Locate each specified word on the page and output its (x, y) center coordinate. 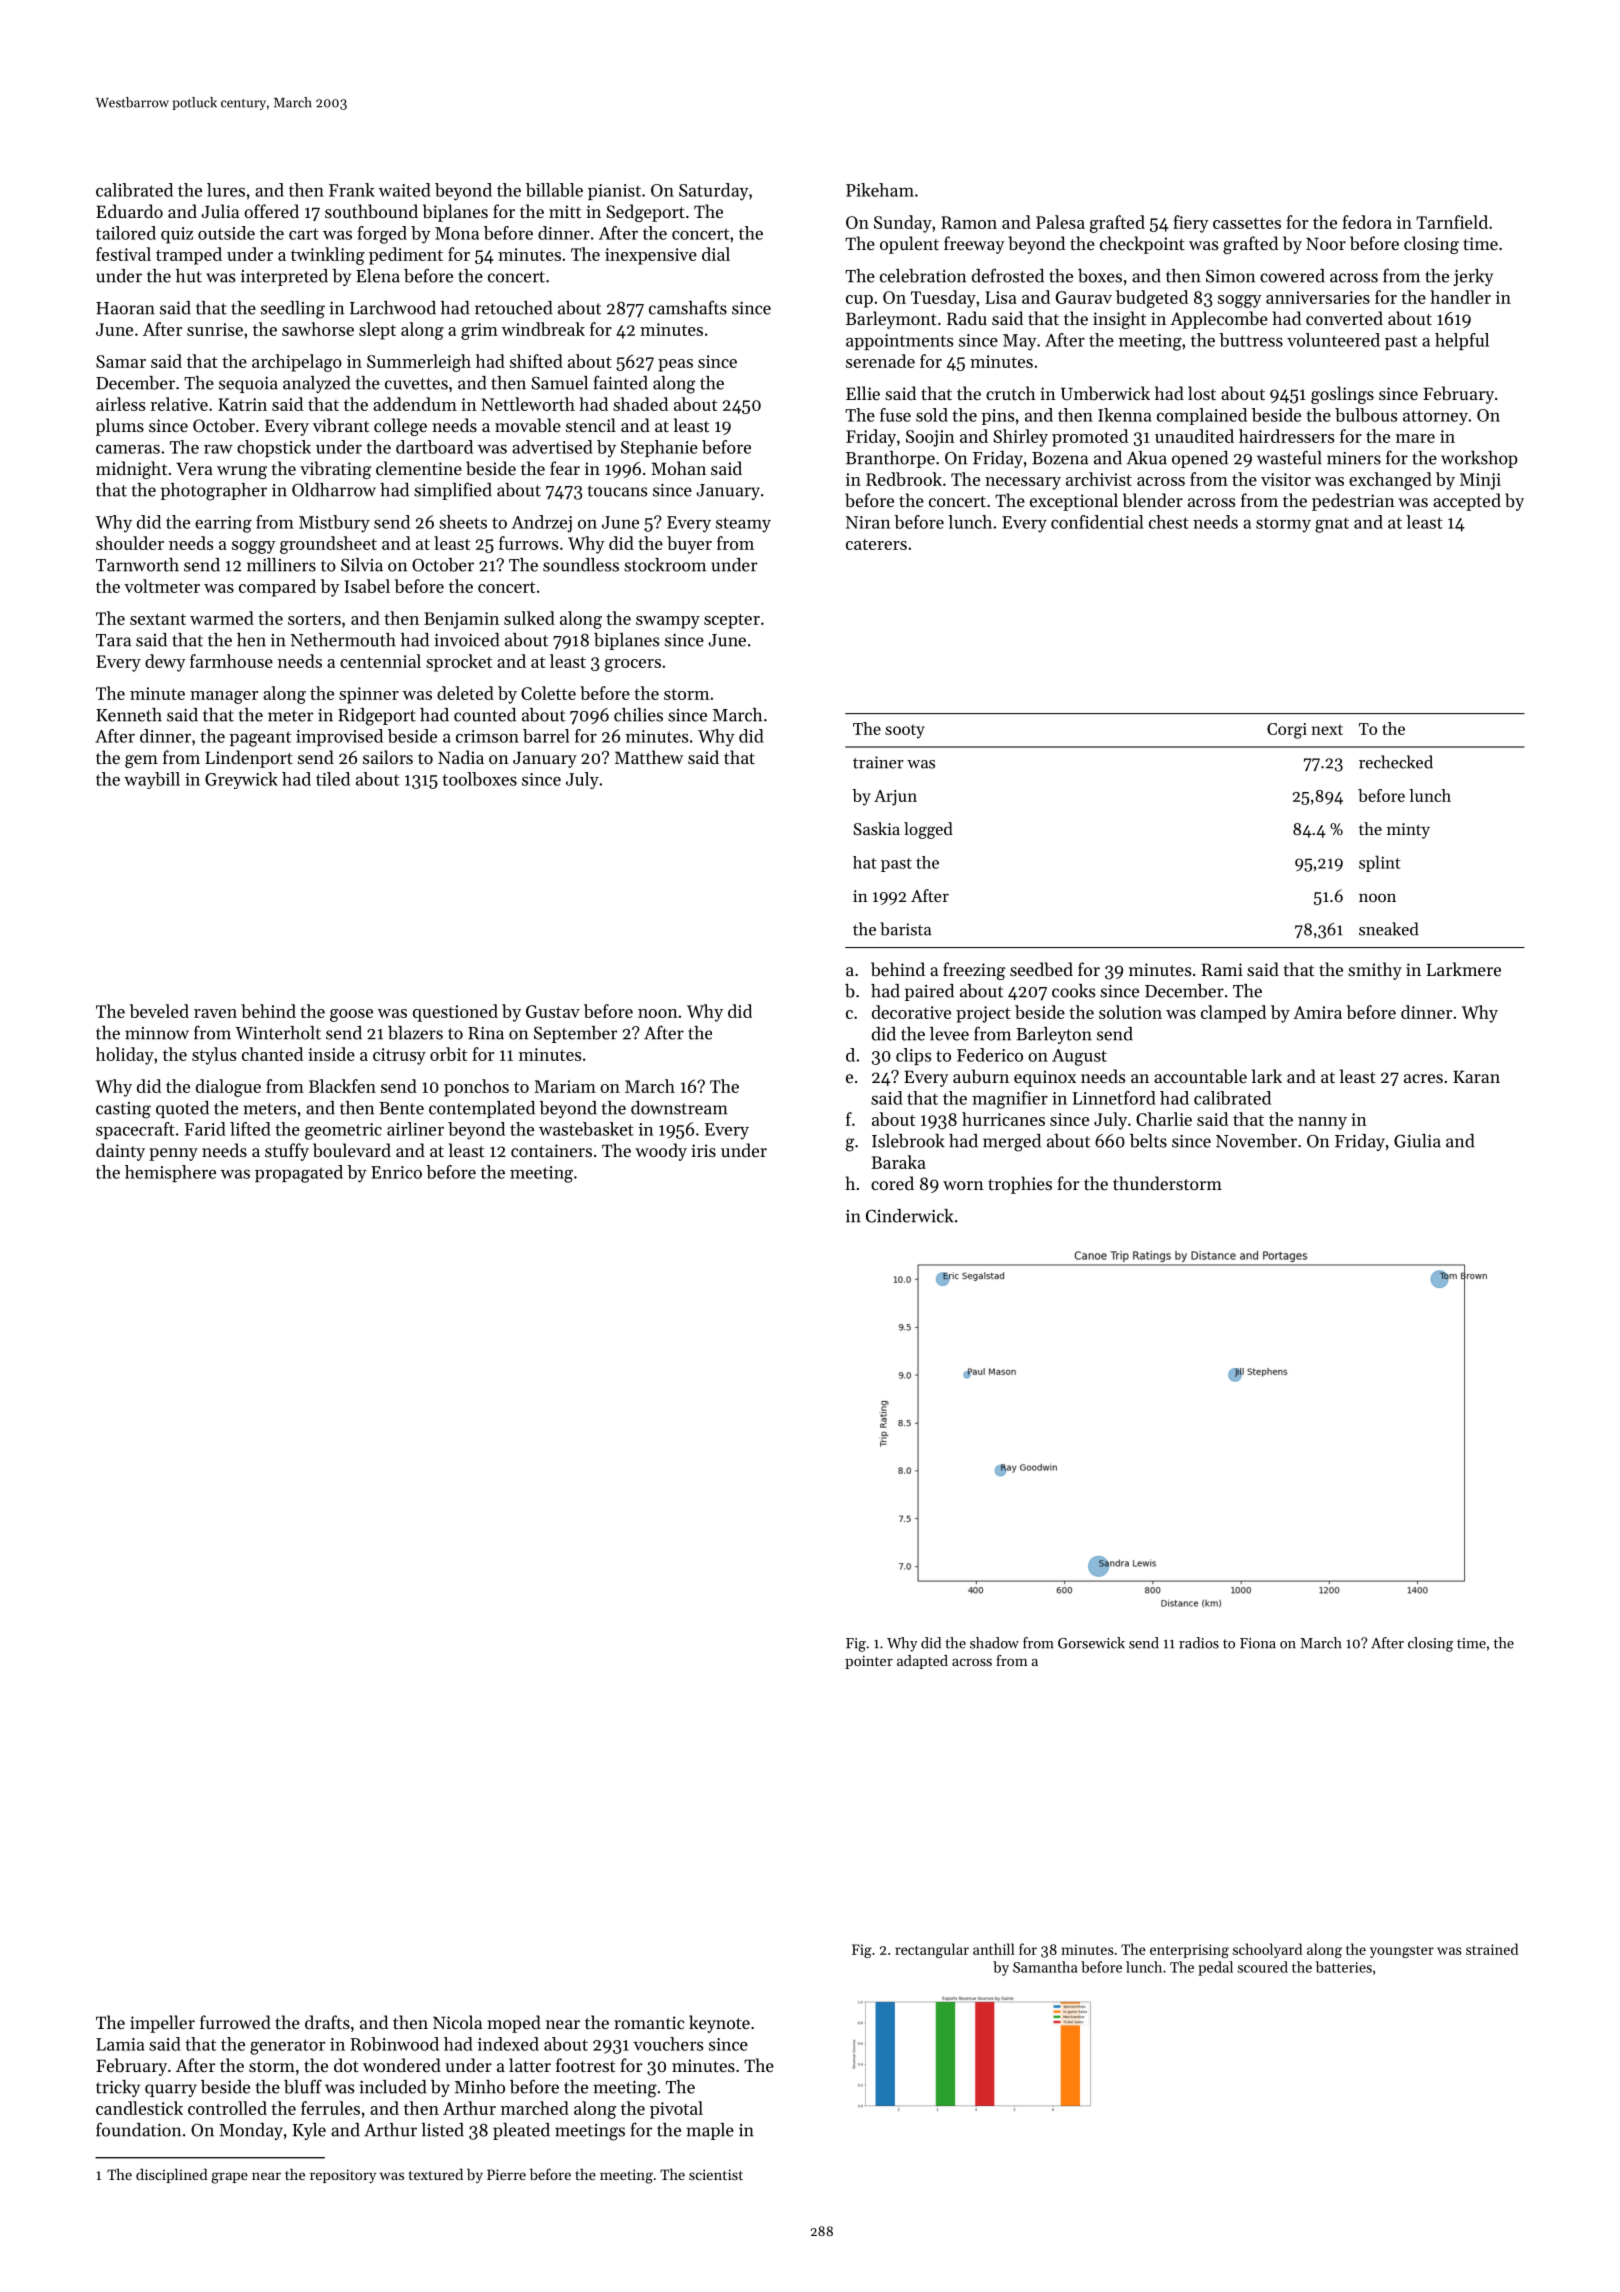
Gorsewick (1091, 1643)
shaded (640, 404)
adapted (922, 1662)
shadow (994, 1643)
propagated (299, 1174)
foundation (138, 2129)
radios (1199, 1643)
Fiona (1258, 1643)
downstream (679, 1108)
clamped (1233, 1014)
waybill (152, 780)
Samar (121, 361)
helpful (1462, 341)
